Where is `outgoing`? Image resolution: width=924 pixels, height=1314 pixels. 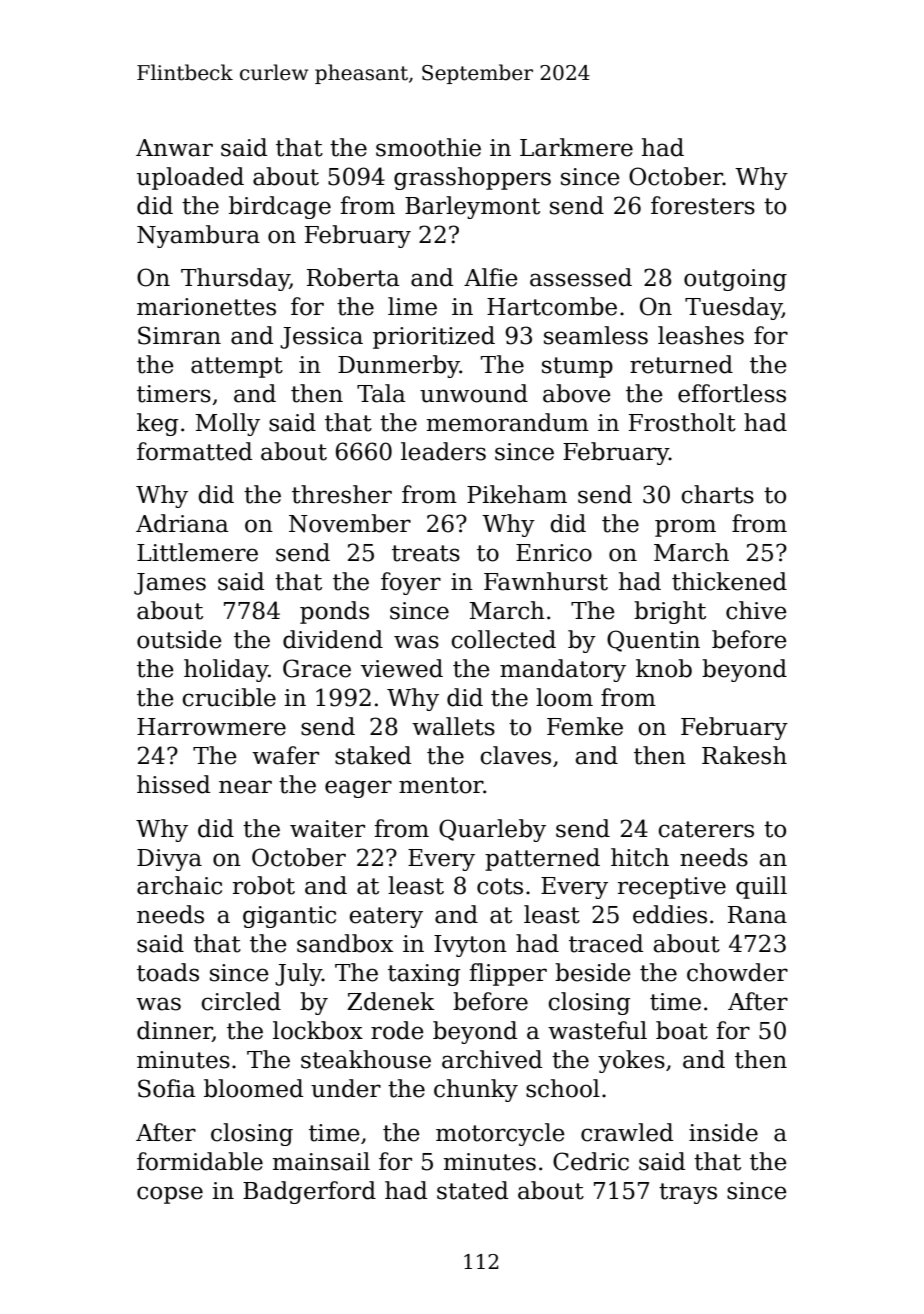 outgoing is located at coordinates (735, 280).
